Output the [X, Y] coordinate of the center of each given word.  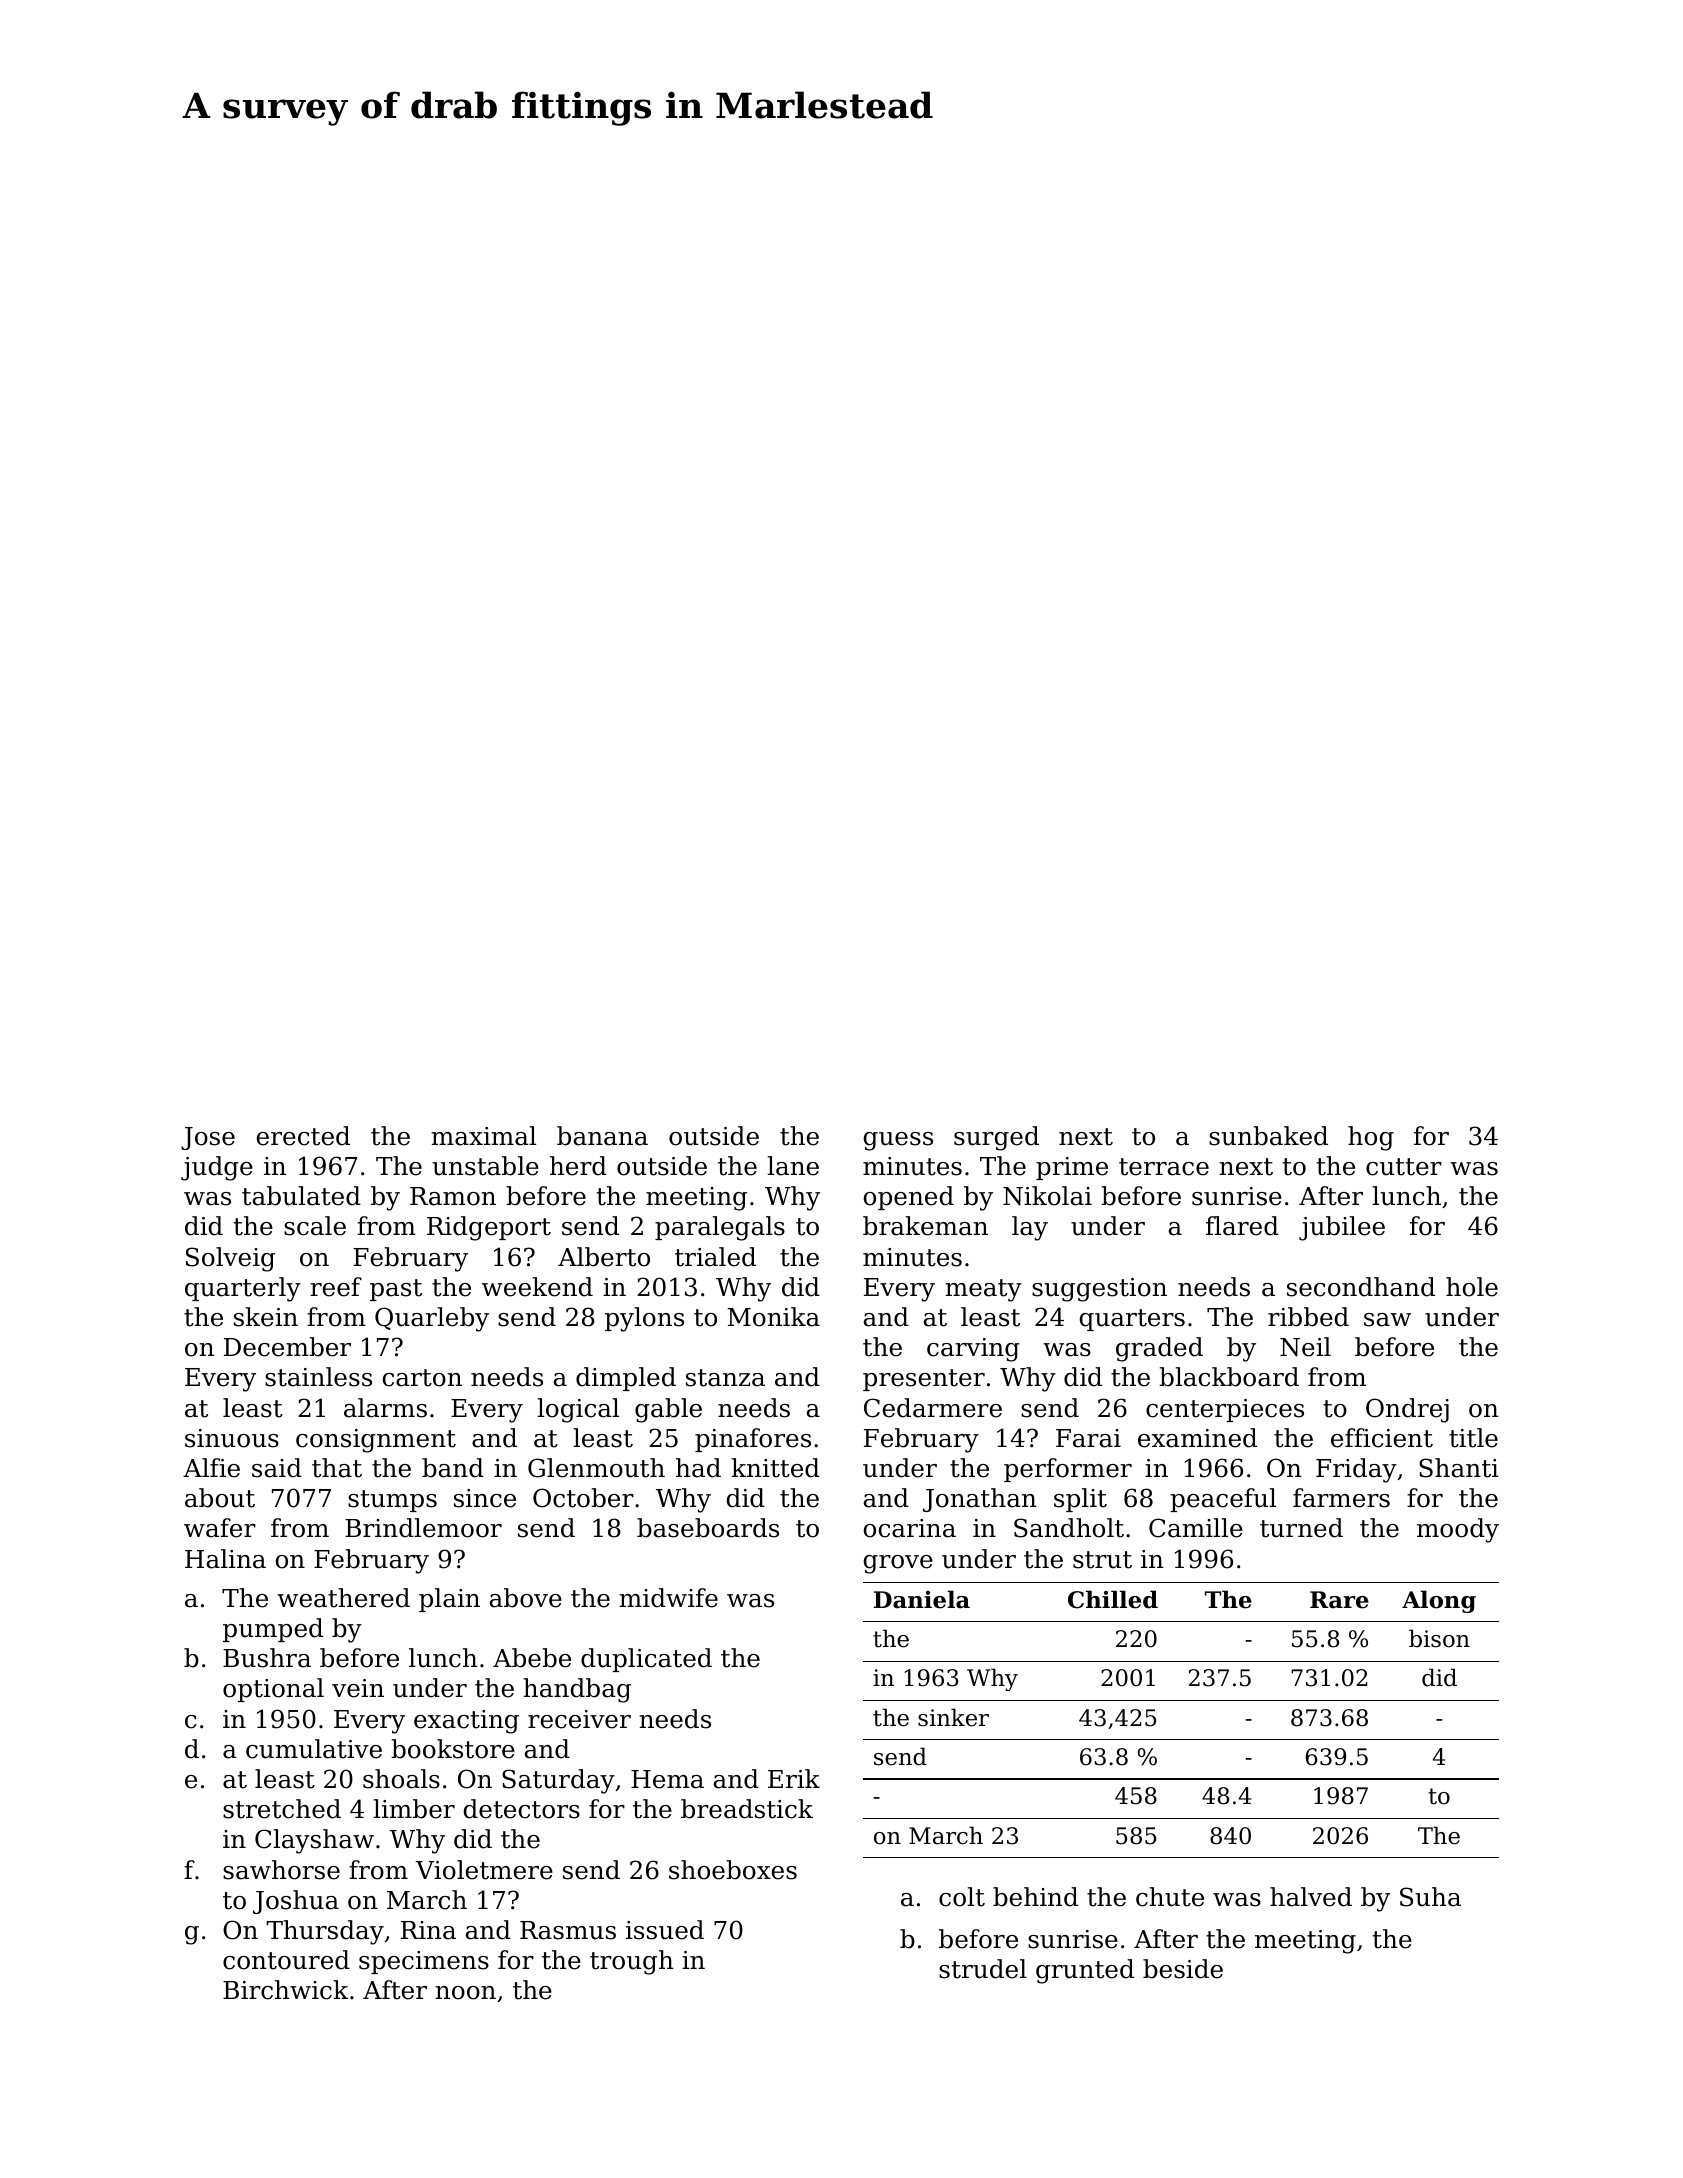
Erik [794, 1778]
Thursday [325, 1932]
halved [1311, 1897]
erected [303, 1136]
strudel [983, 1969]
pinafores [753, 1440]
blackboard [1229, 1377]
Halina [225, 1559]
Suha [1430, 1897]
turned [1301, 1528]
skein [266, 1317]
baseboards [708, 1528]
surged [996, 1138]
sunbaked [1268, 1136]
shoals [401, 1779]
